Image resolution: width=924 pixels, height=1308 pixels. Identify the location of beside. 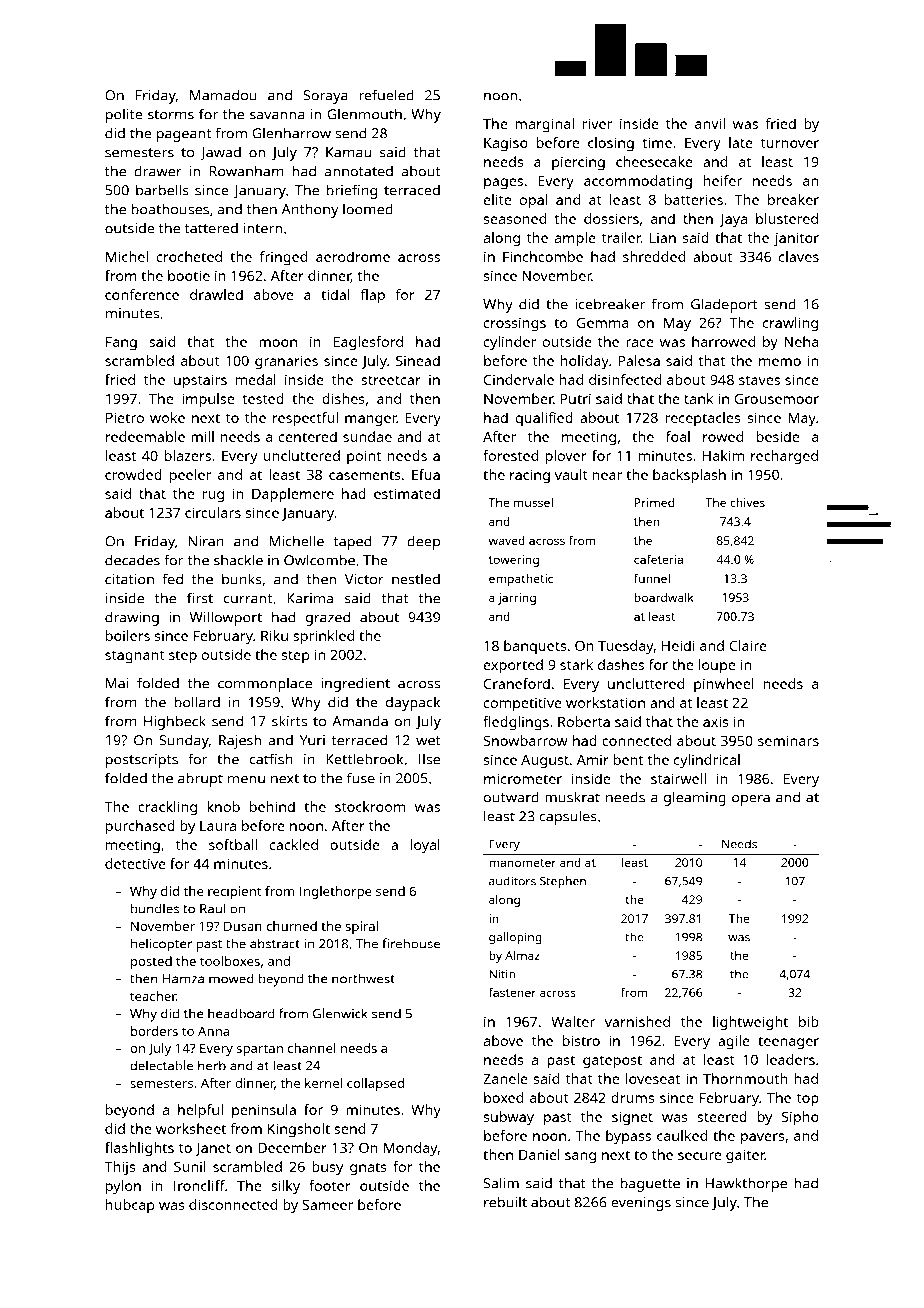
(777, 436).
